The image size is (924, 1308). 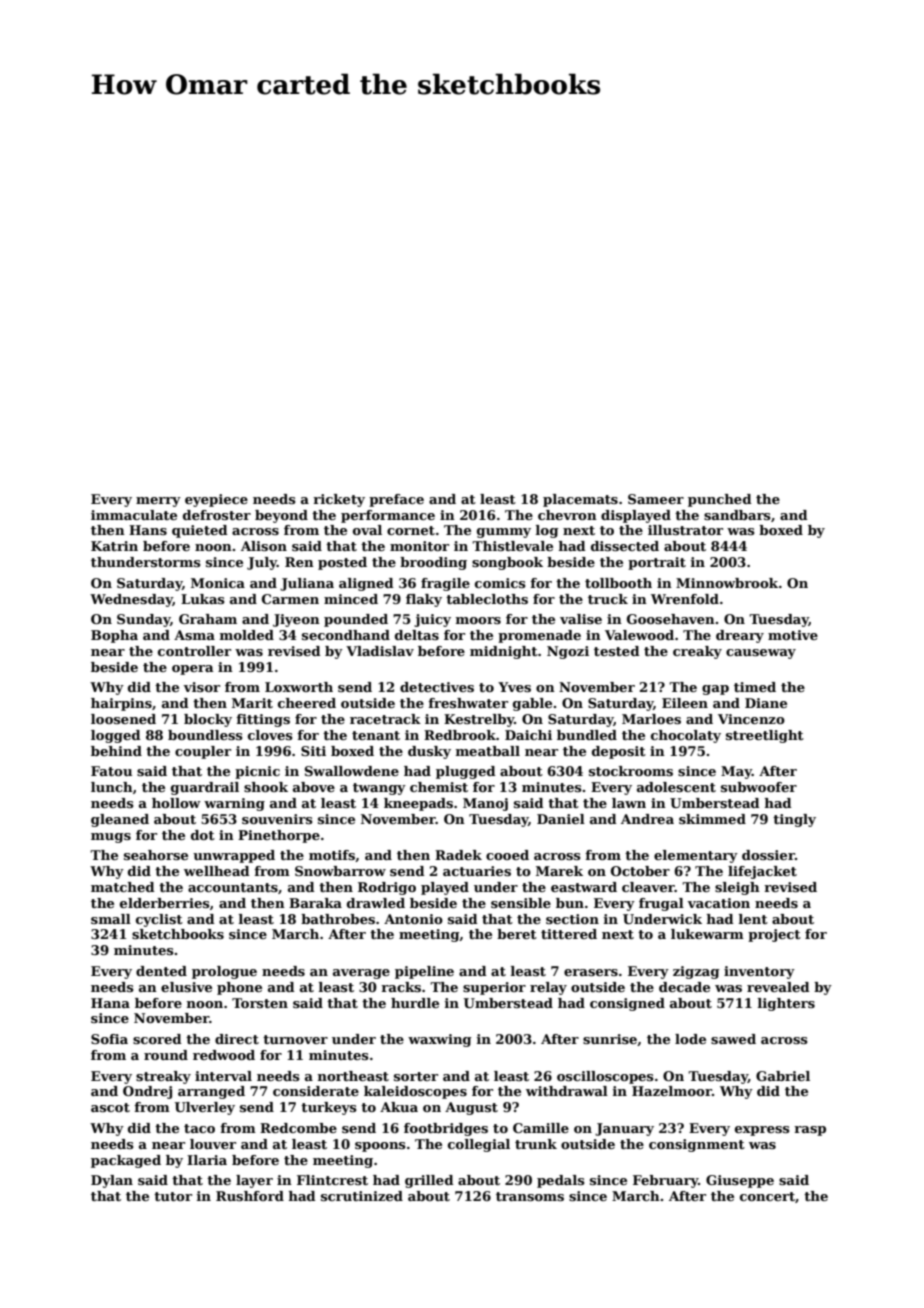 What do you see at coordinates (786, 1004) in the screenshot?
I see `lighters` at bounding box center [786, 1004].
